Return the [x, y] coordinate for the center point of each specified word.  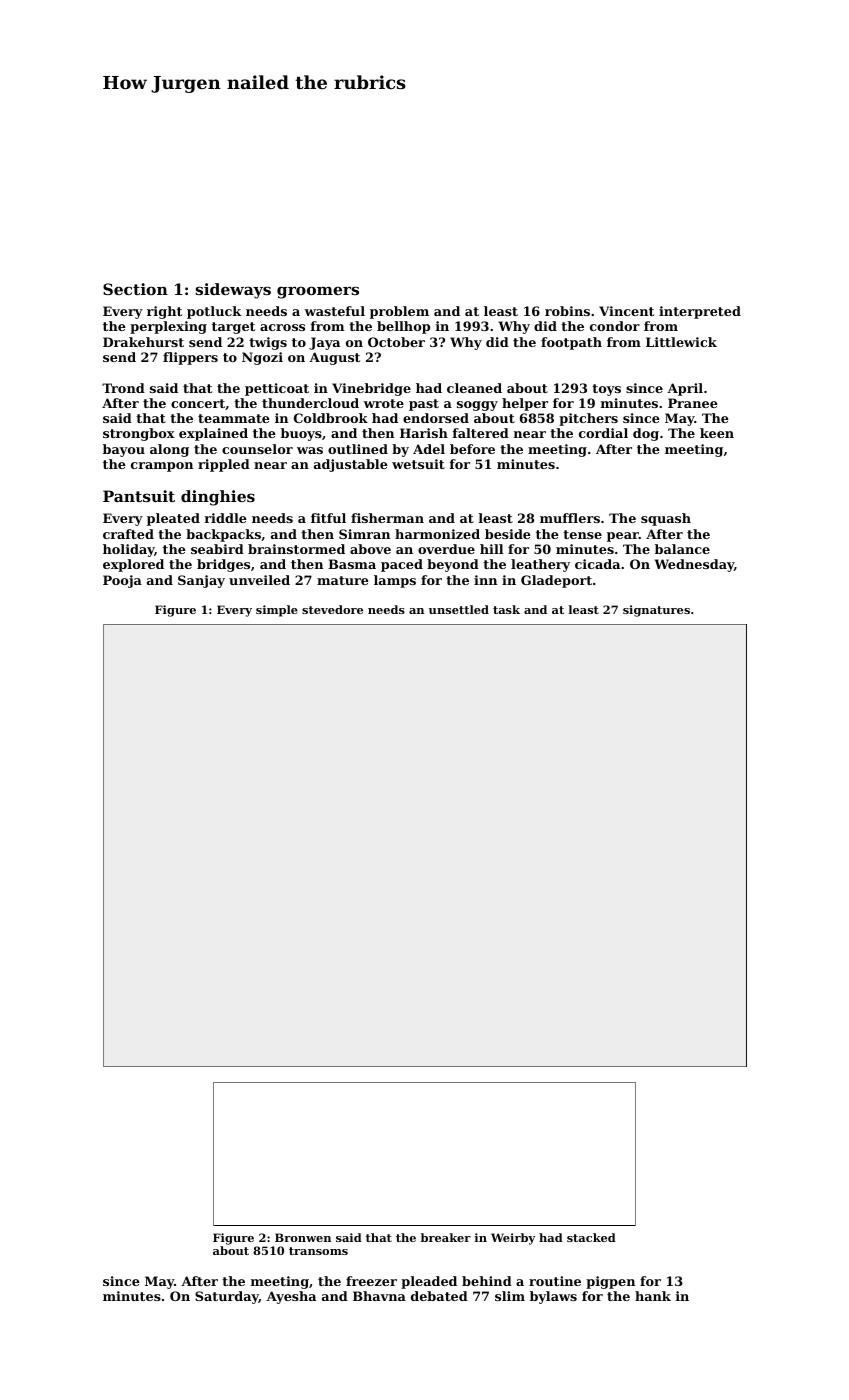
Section [135, 289]
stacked [591, 1237]
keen [717, 433]
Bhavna [379, 1296]
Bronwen [303, 1237]
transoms [318, 1251]
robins [567, 311]
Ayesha [291, 1297]
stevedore [332, 609]
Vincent [626, 311]
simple [277, 611]
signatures [656, 611]
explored [133, 565]
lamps [395, 581]
